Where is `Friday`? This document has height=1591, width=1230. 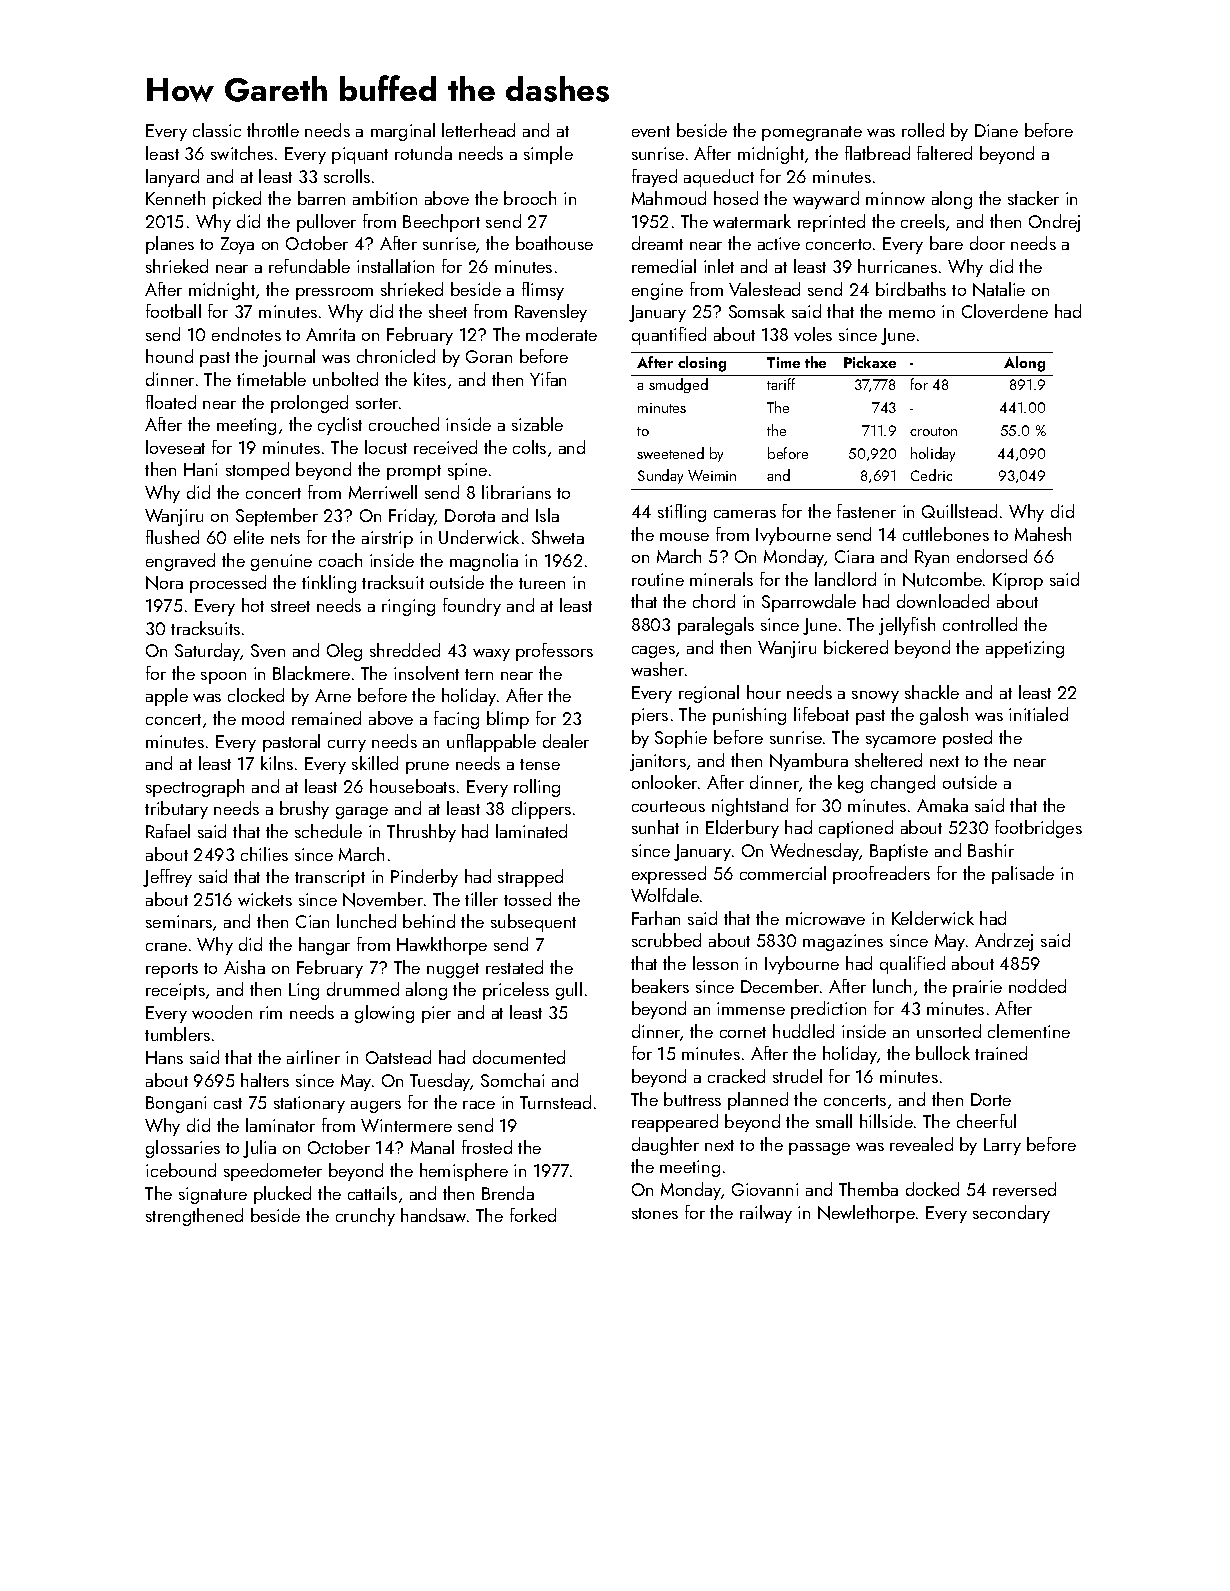 Friday is located at coordinates (412, 517).
